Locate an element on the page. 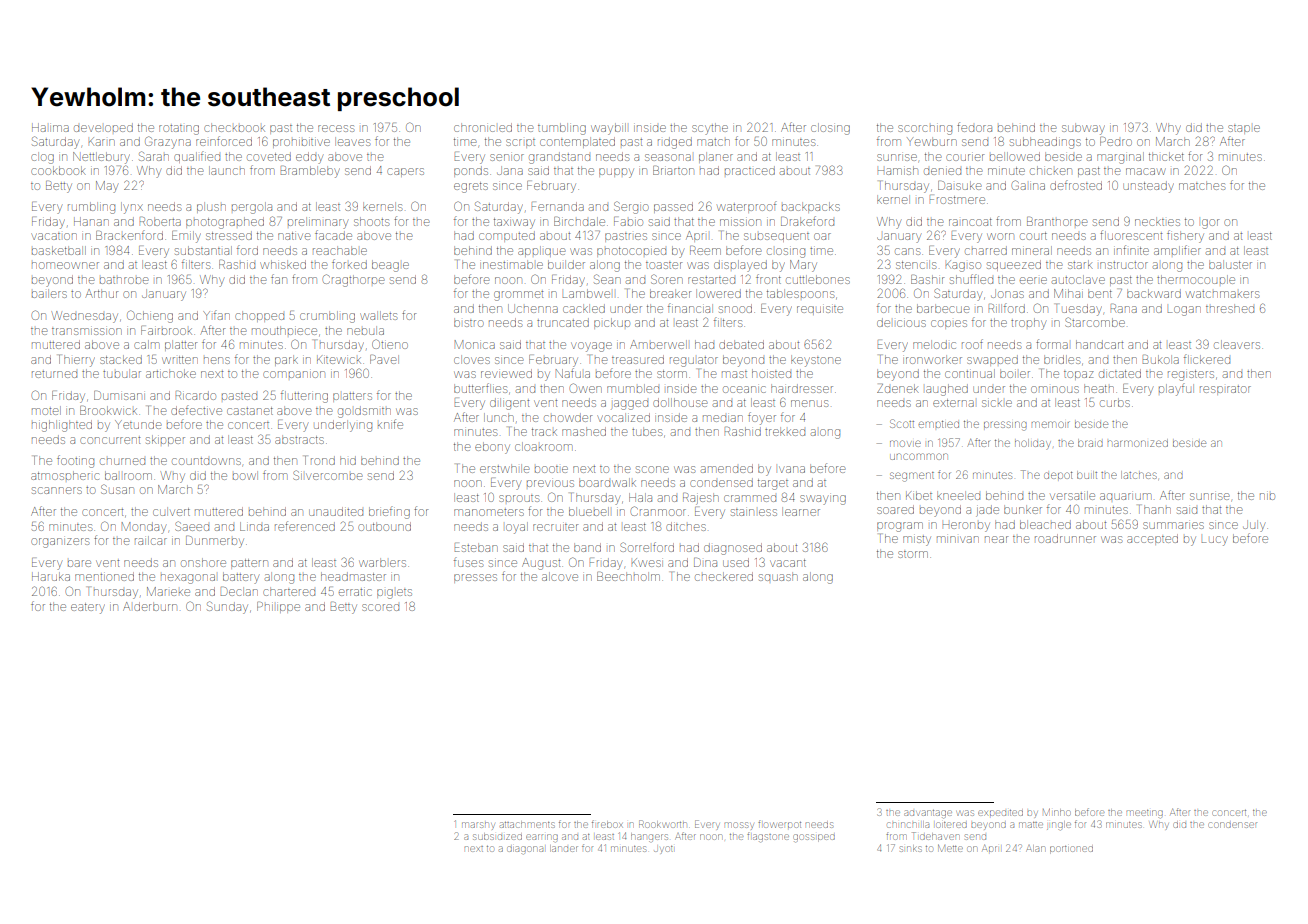  subsidized is located at coordinates (497, 836).
